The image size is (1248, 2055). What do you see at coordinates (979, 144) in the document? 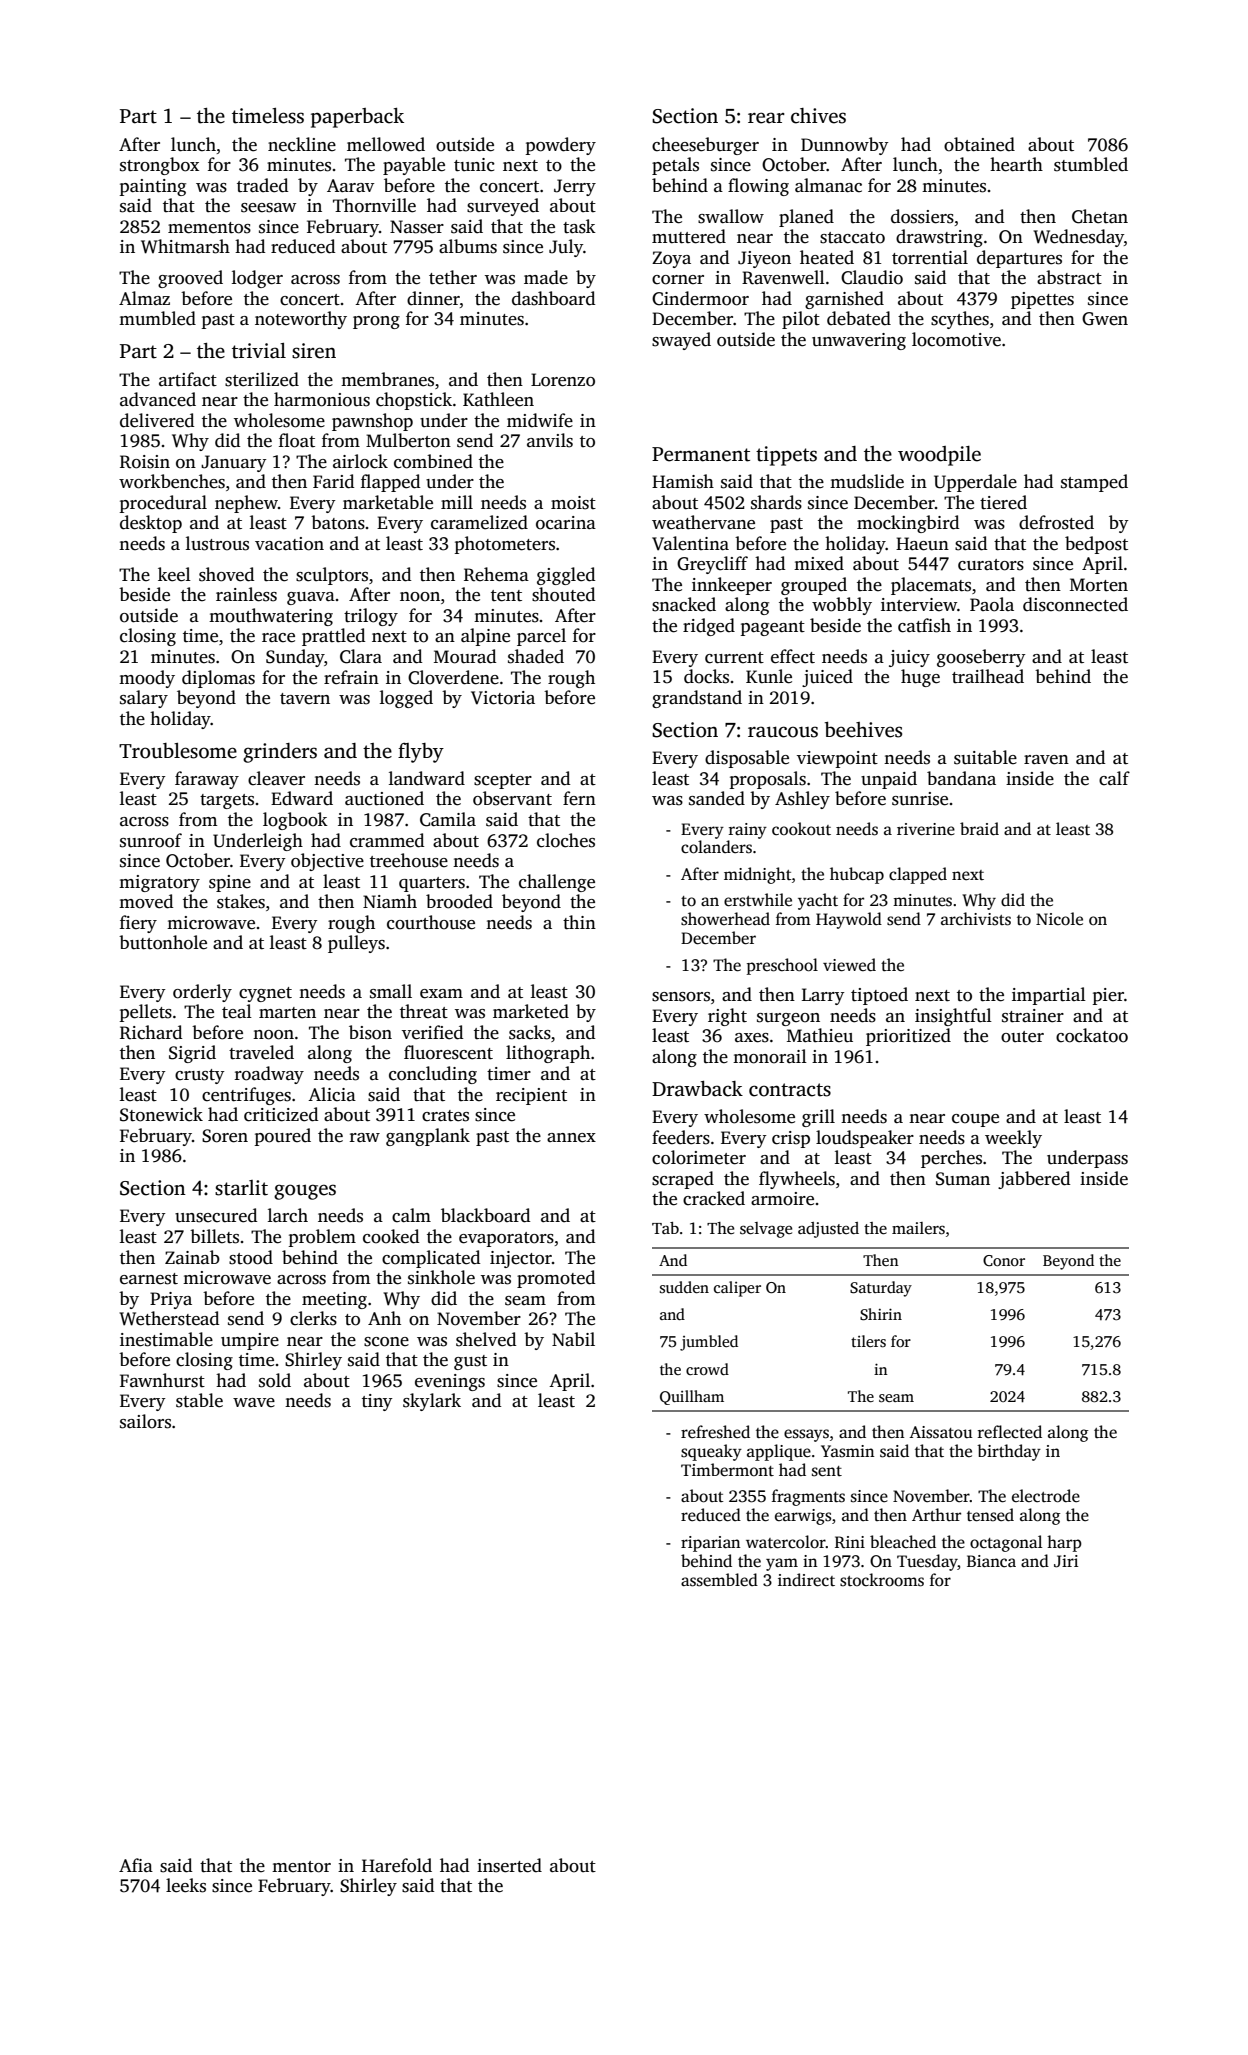
I see `obtained` at bounding box center [979, 144].
